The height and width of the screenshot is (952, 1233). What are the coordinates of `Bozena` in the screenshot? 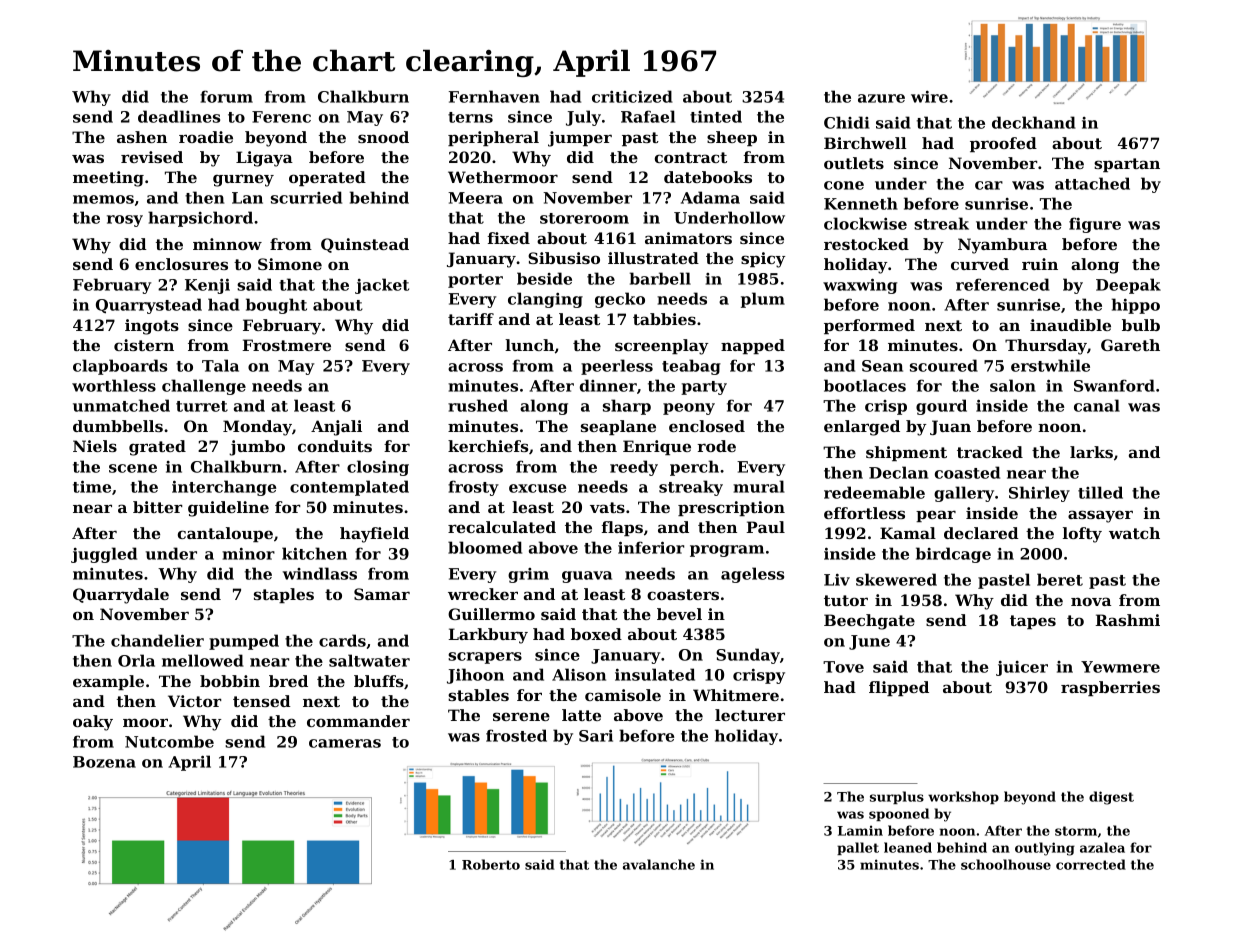 It's located at (104, 762).
